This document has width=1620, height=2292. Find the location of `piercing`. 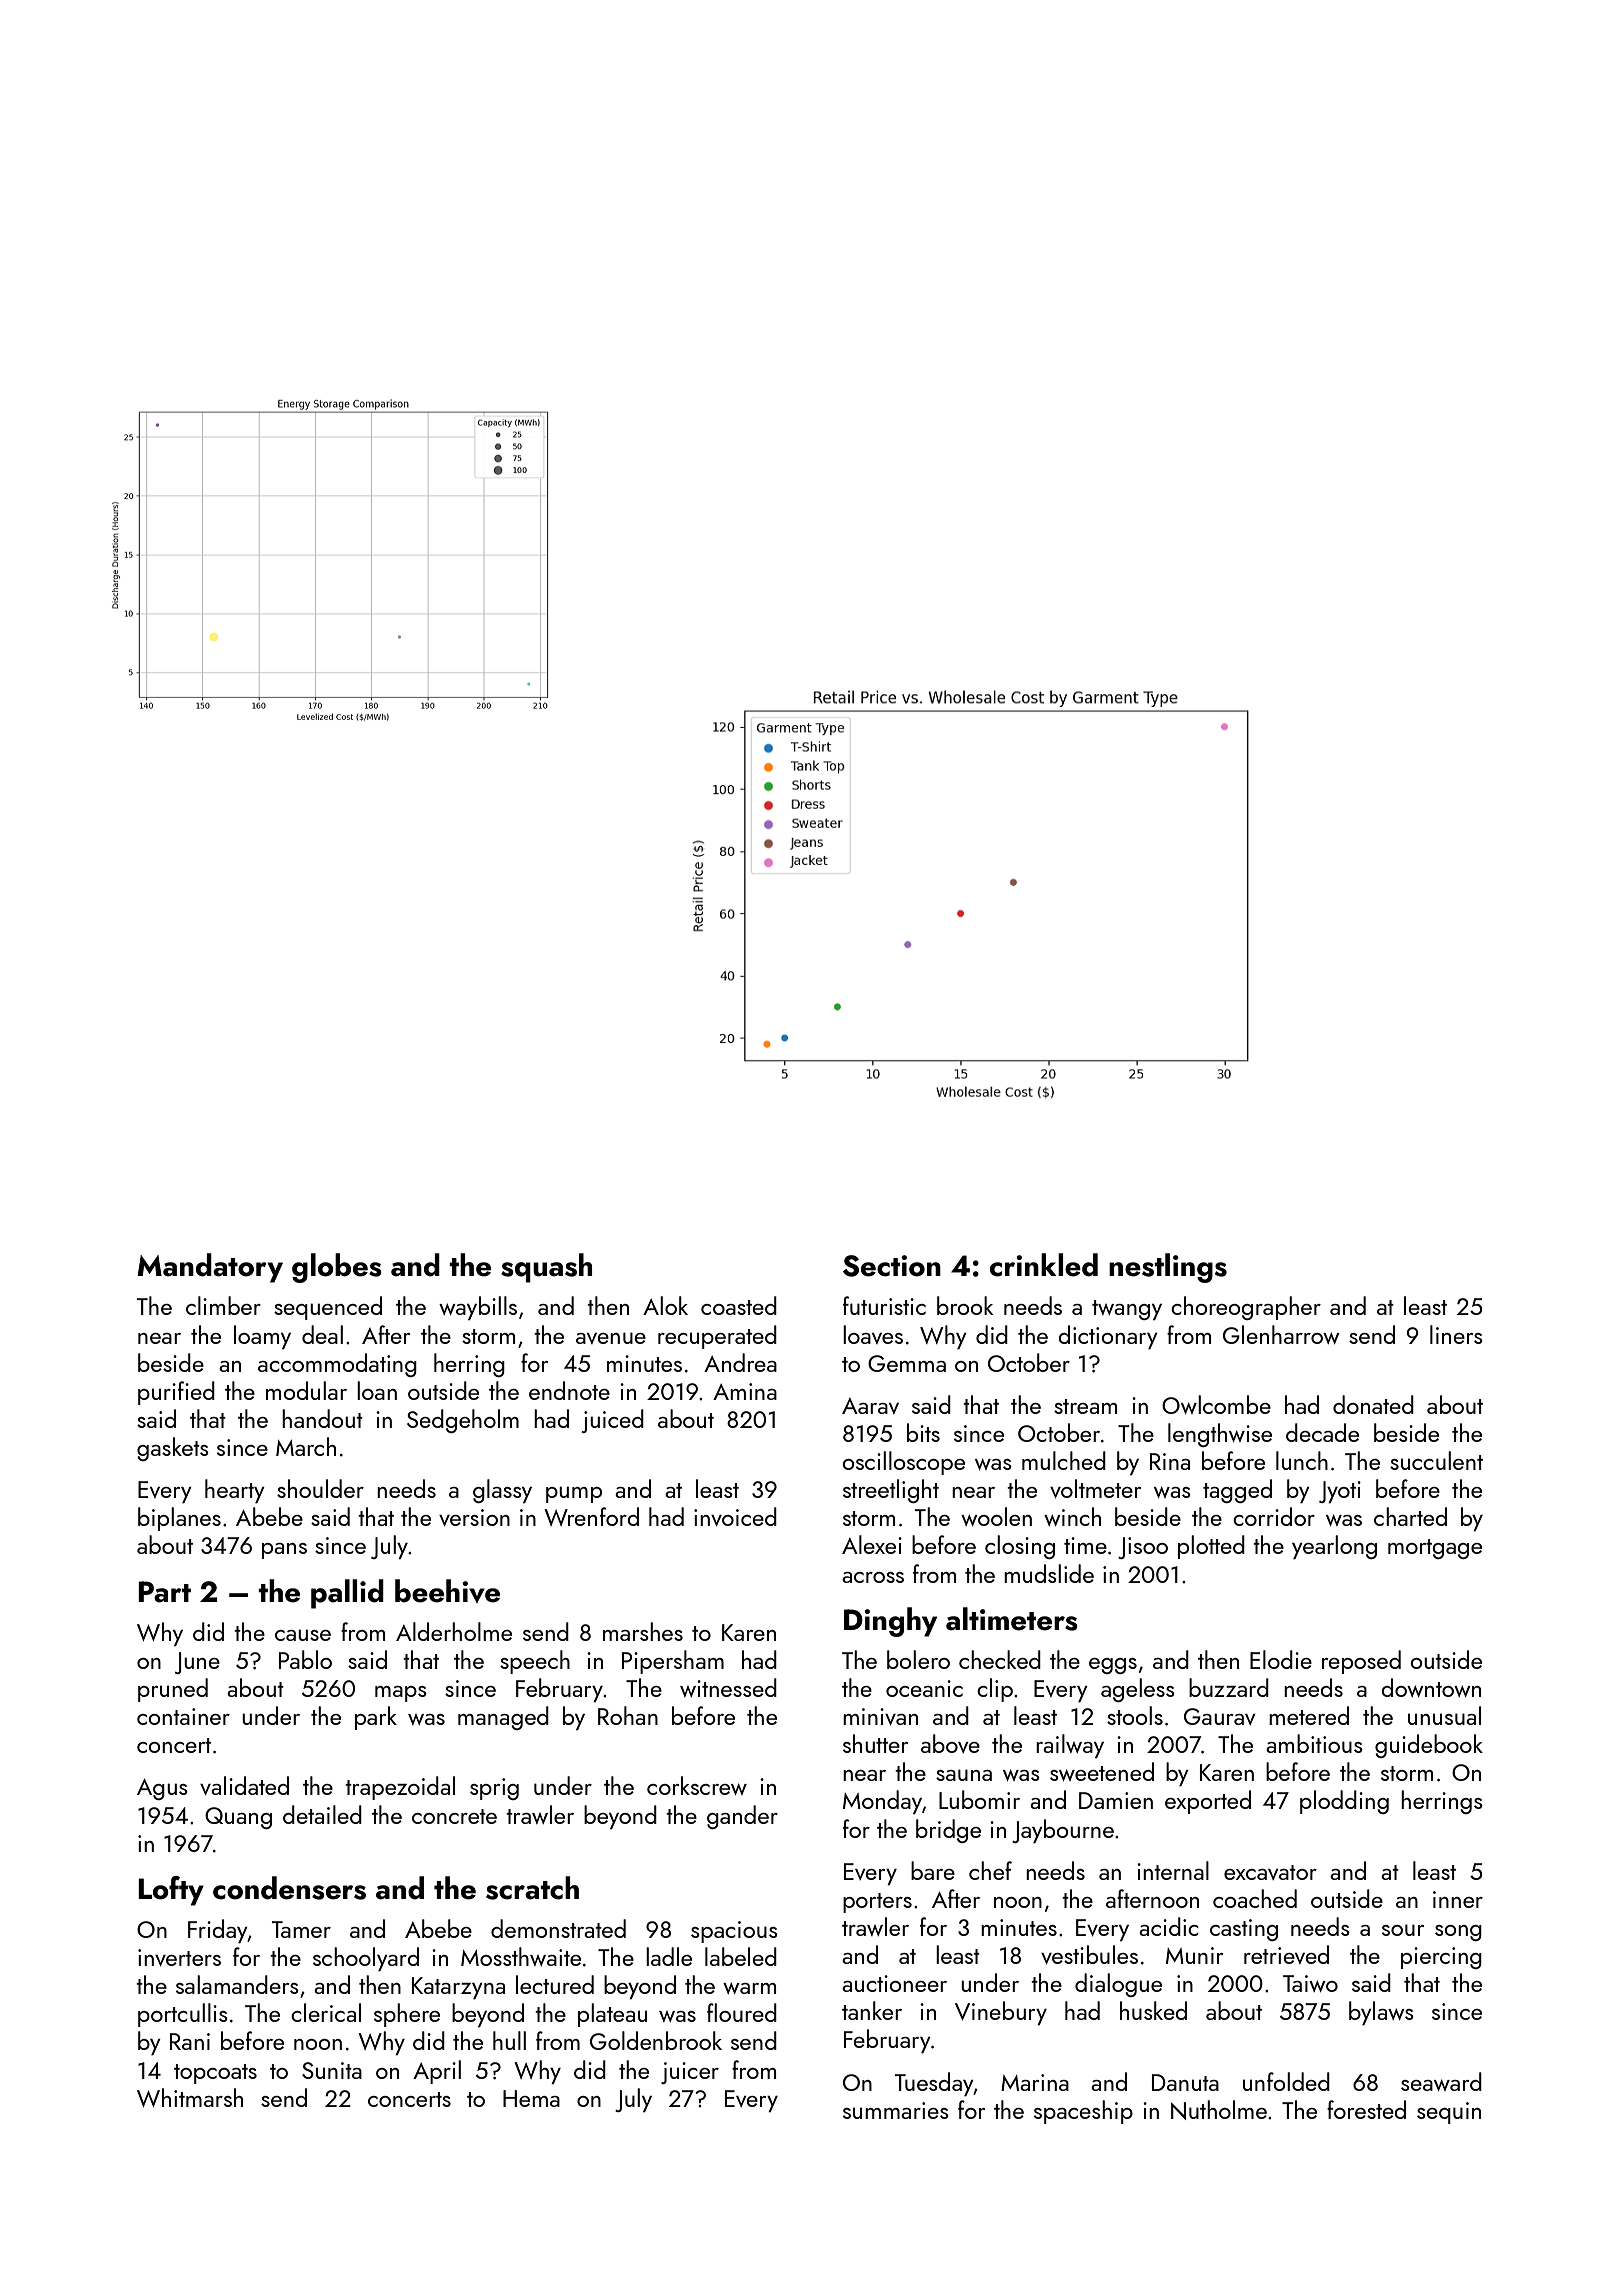

piercing is located at coordinates (1441, 1958).
